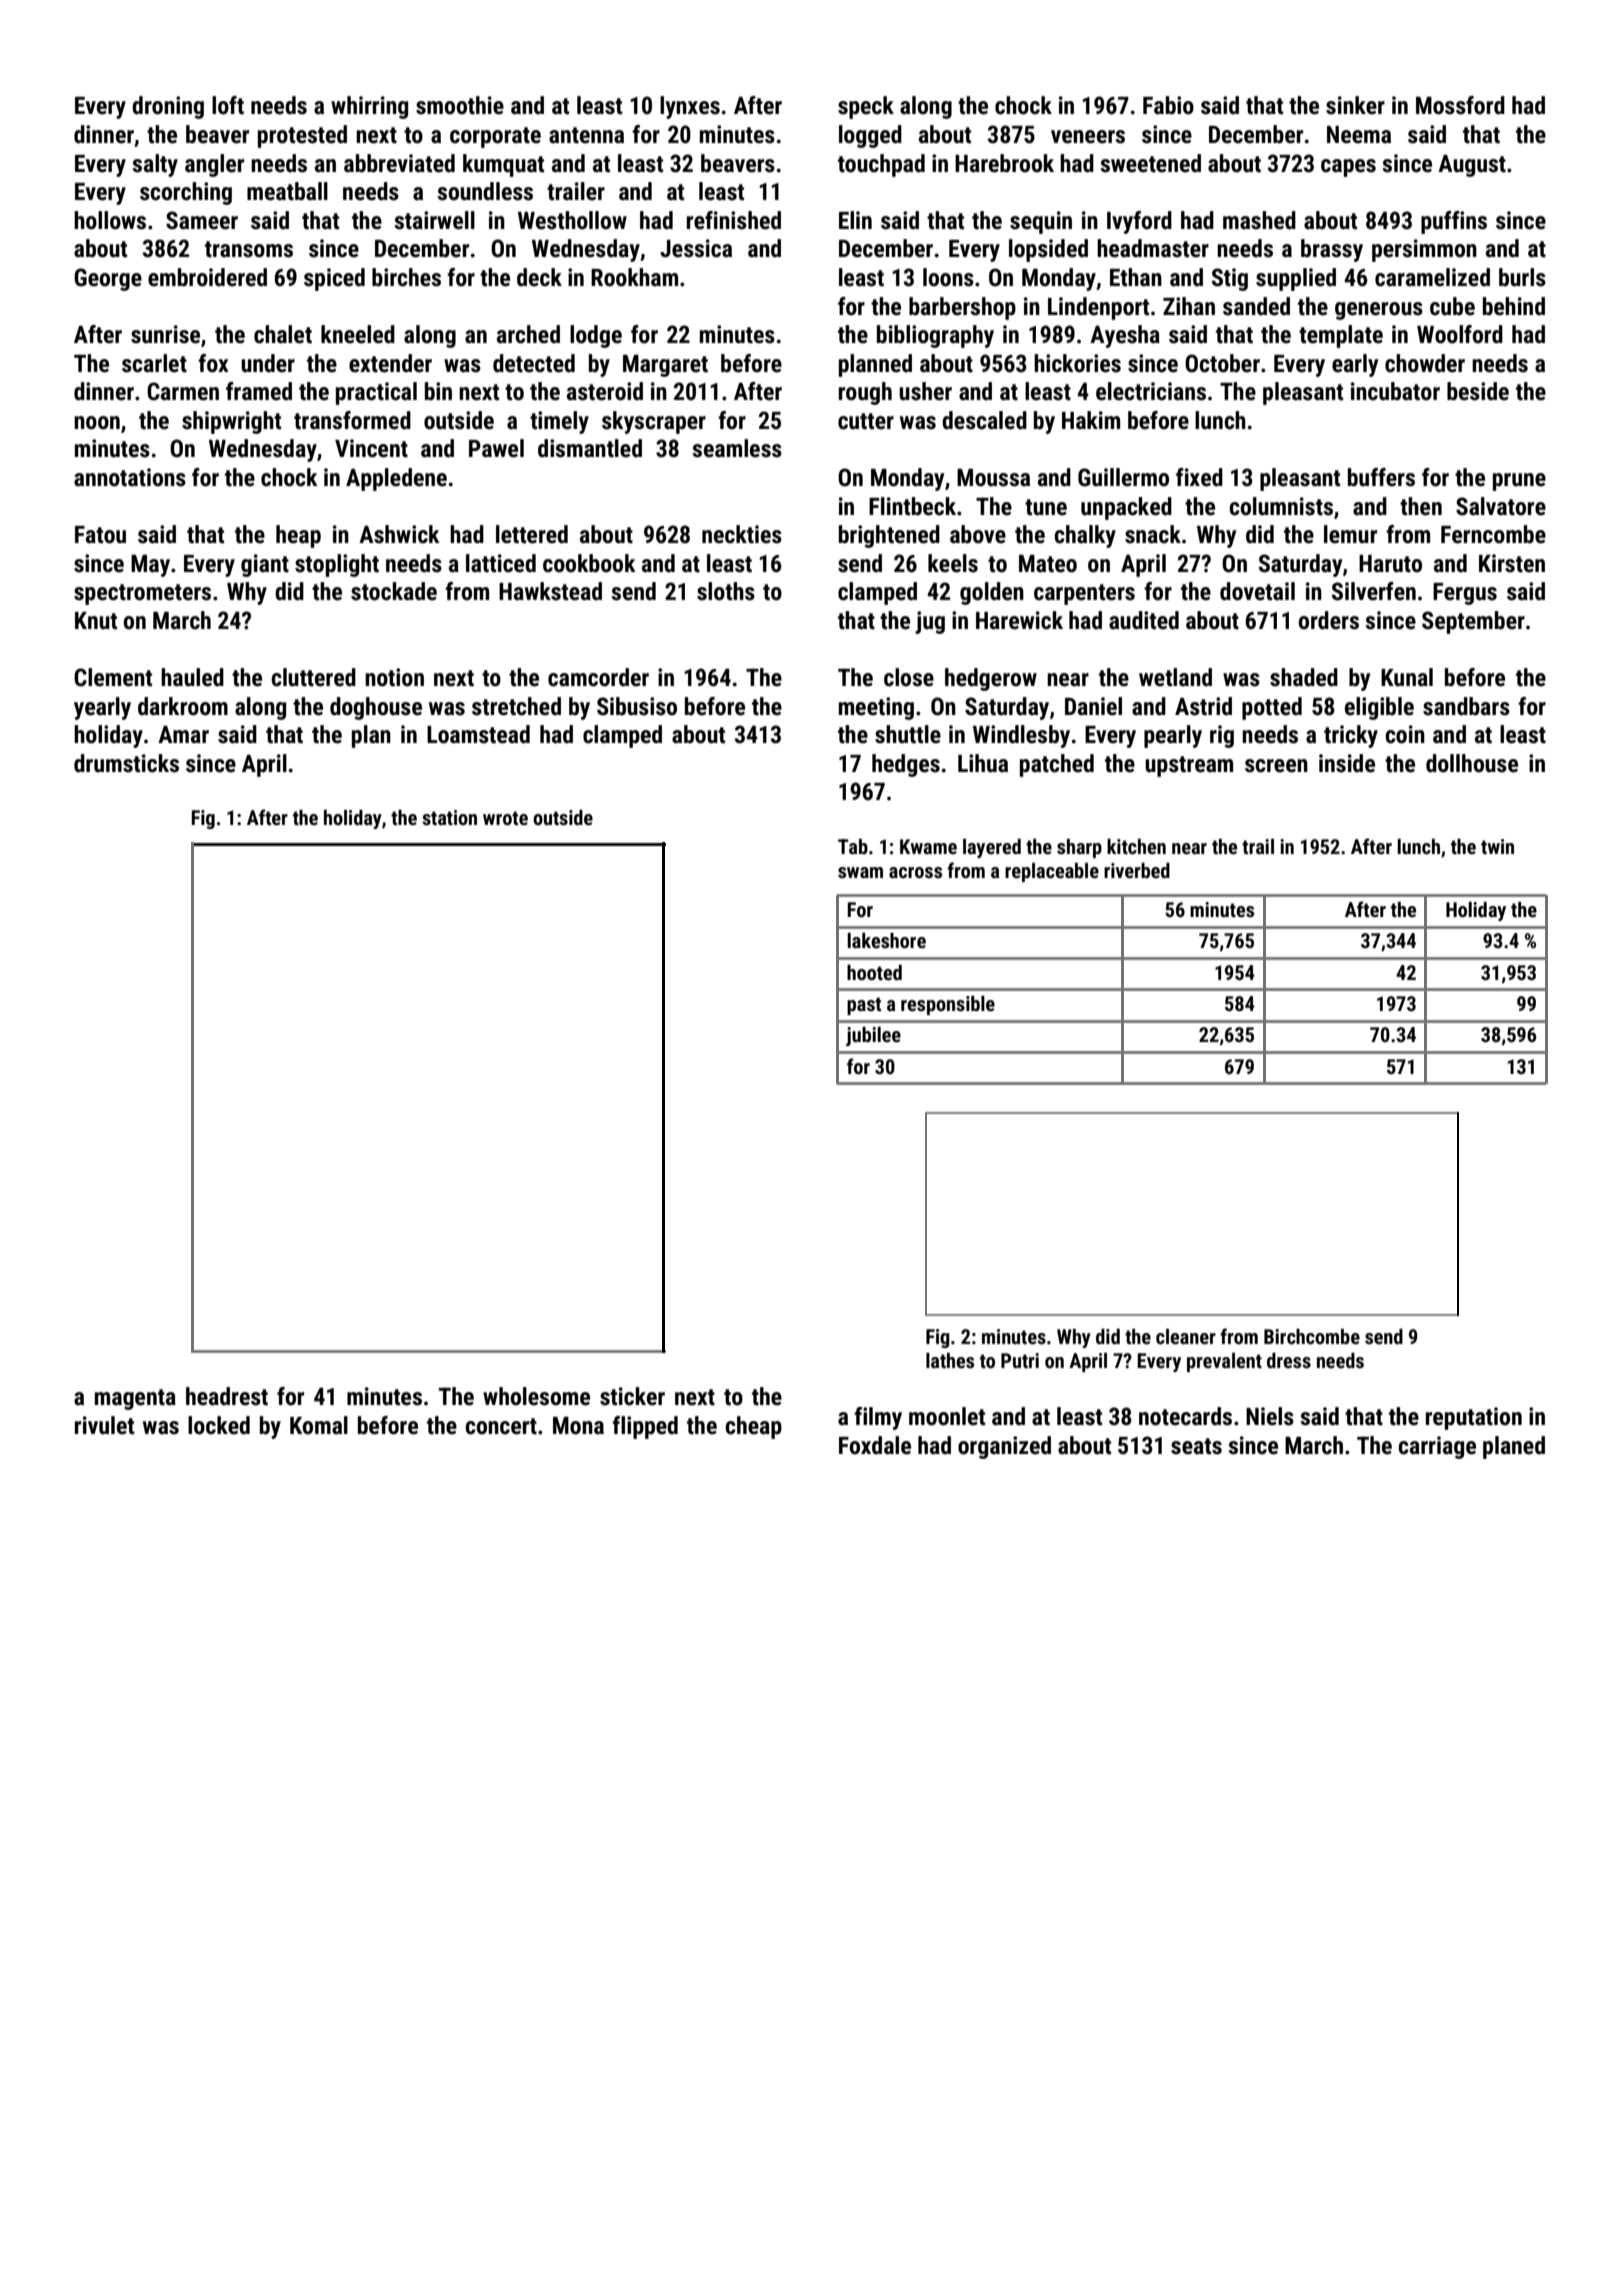 The image size is (1620, 2292). What do you see at coordinates (1466, 706) in the document?
I see `sandbars` at bounding box center [1466, 706].
